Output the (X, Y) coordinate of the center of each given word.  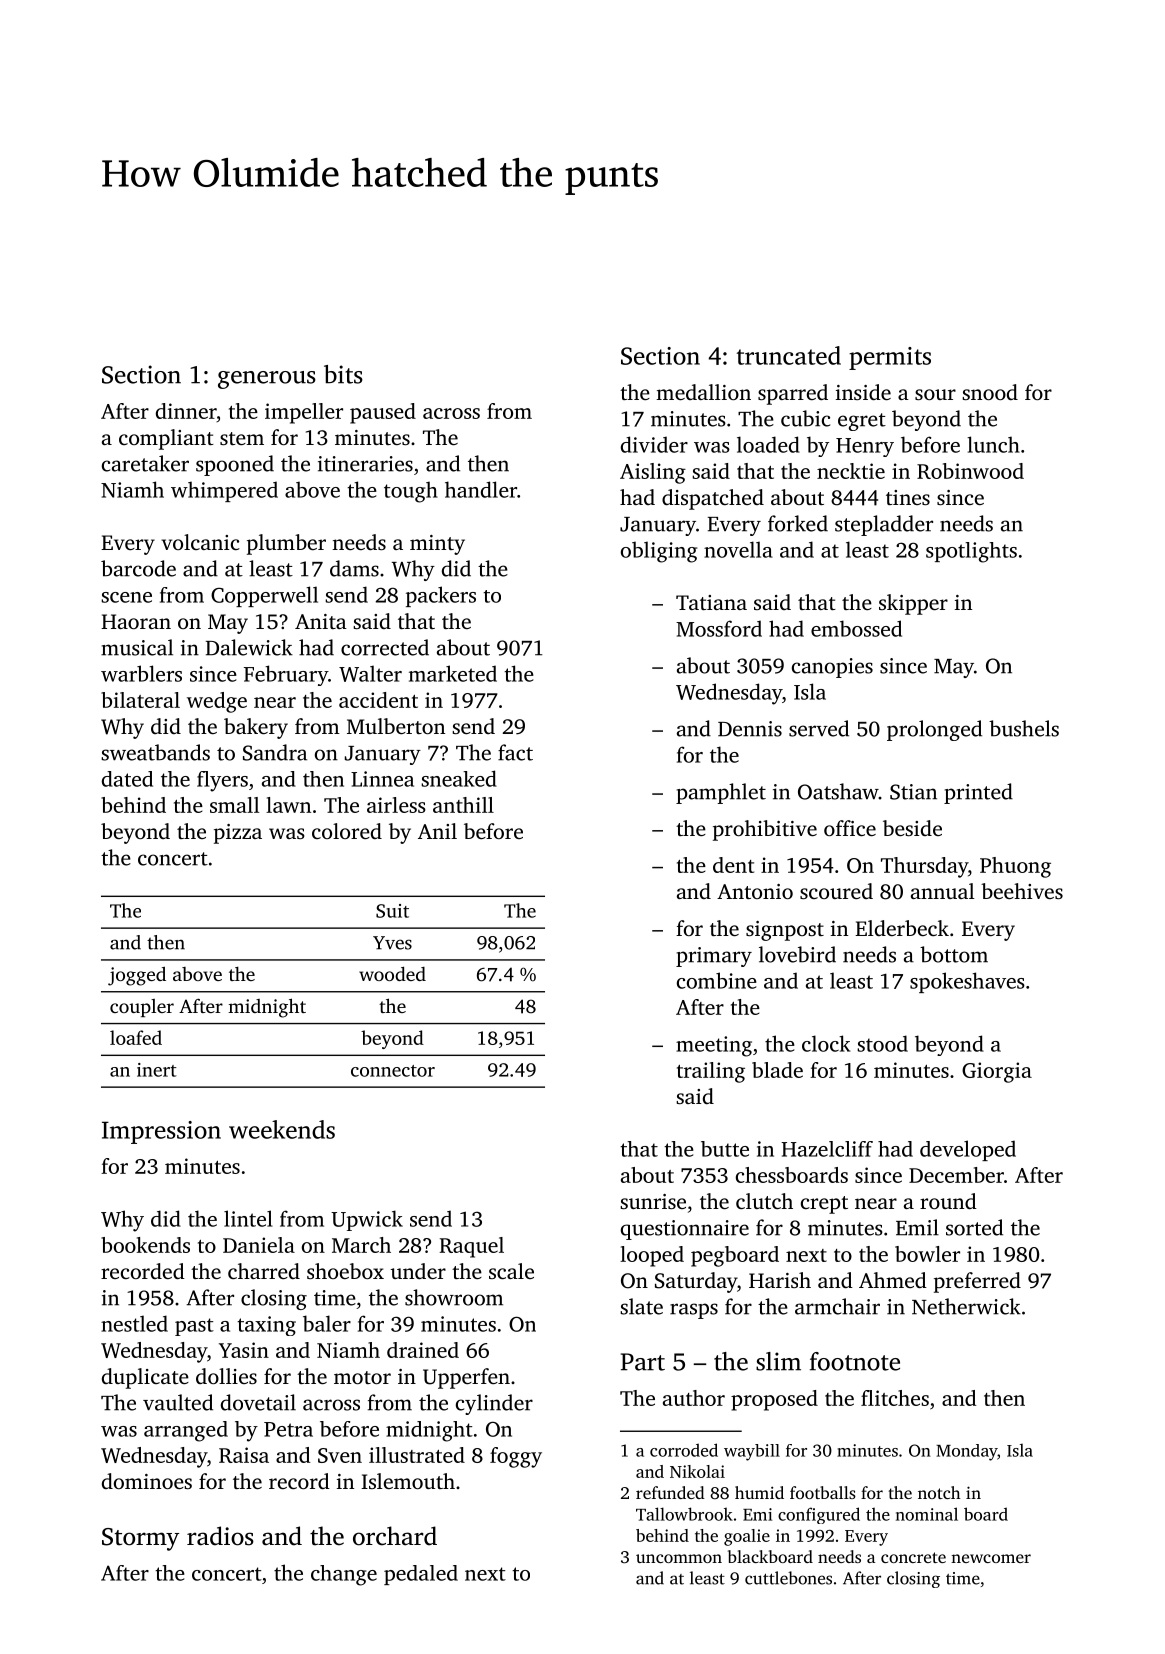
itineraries (365, 464)
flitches (895, 1398)
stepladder (884, 525)
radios (220, 1536)
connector (393, 1071)
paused (383, 413)
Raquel (472, 1247)
